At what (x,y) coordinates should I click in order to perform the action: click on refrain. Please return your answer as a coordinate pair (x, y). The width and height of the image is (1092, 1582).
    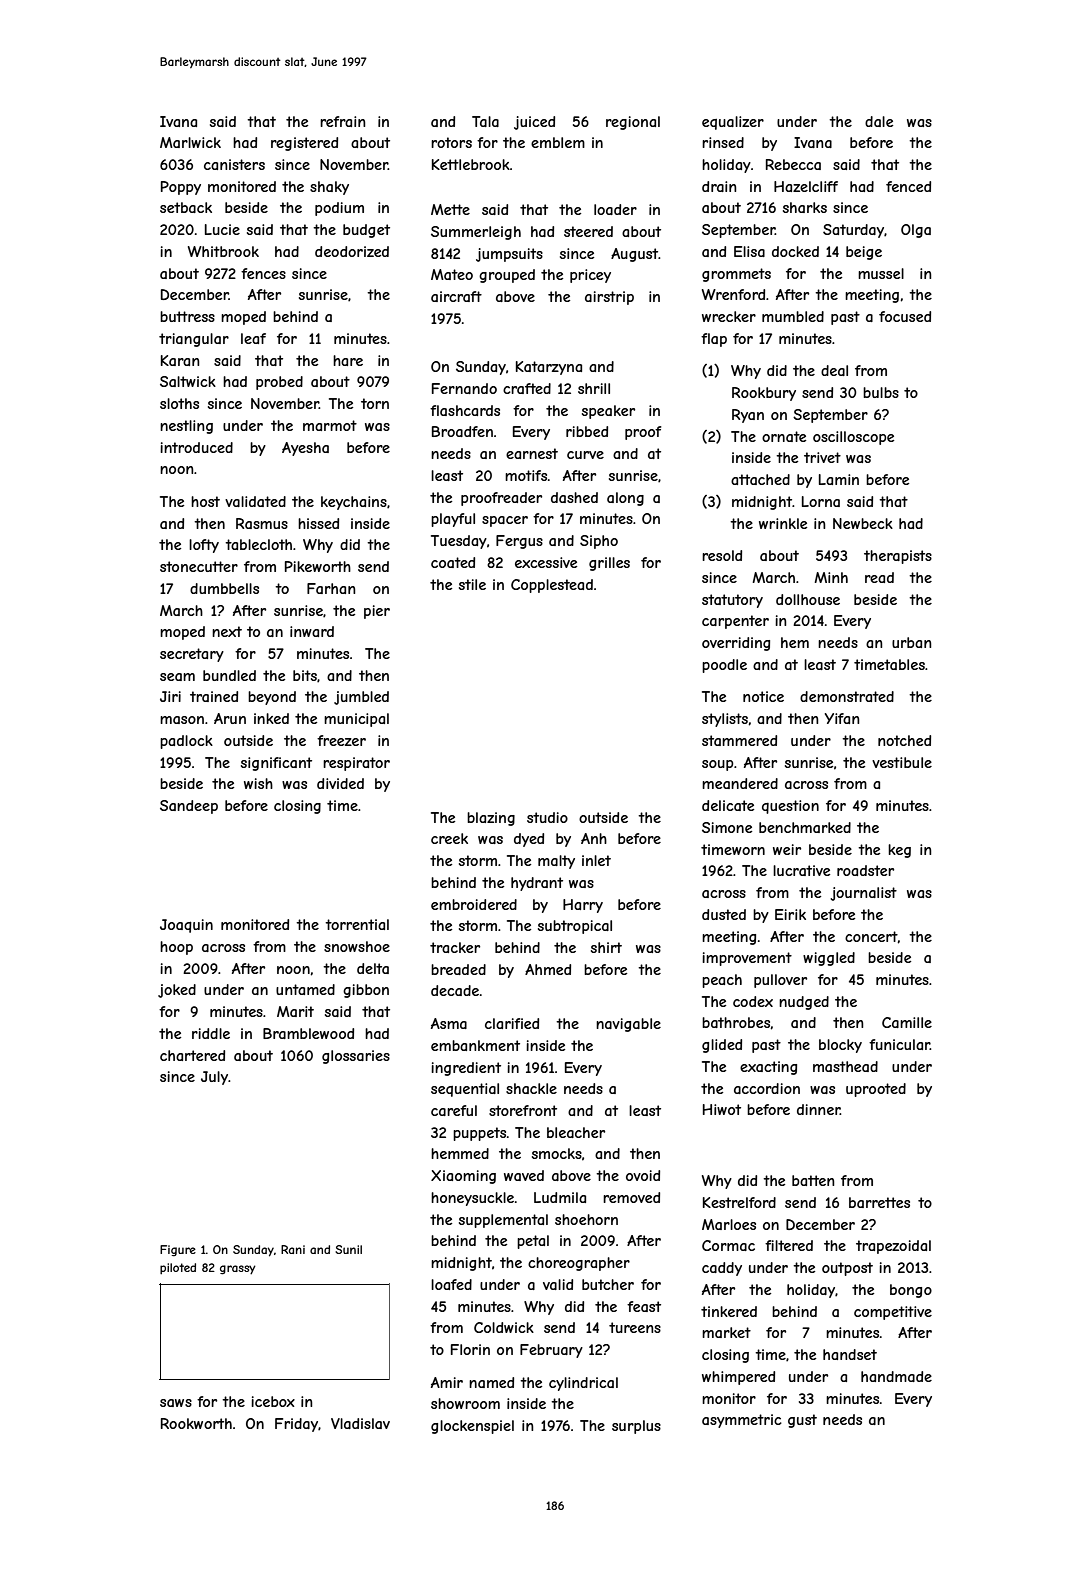
    Looking at the image, I should click on (343, 121).
